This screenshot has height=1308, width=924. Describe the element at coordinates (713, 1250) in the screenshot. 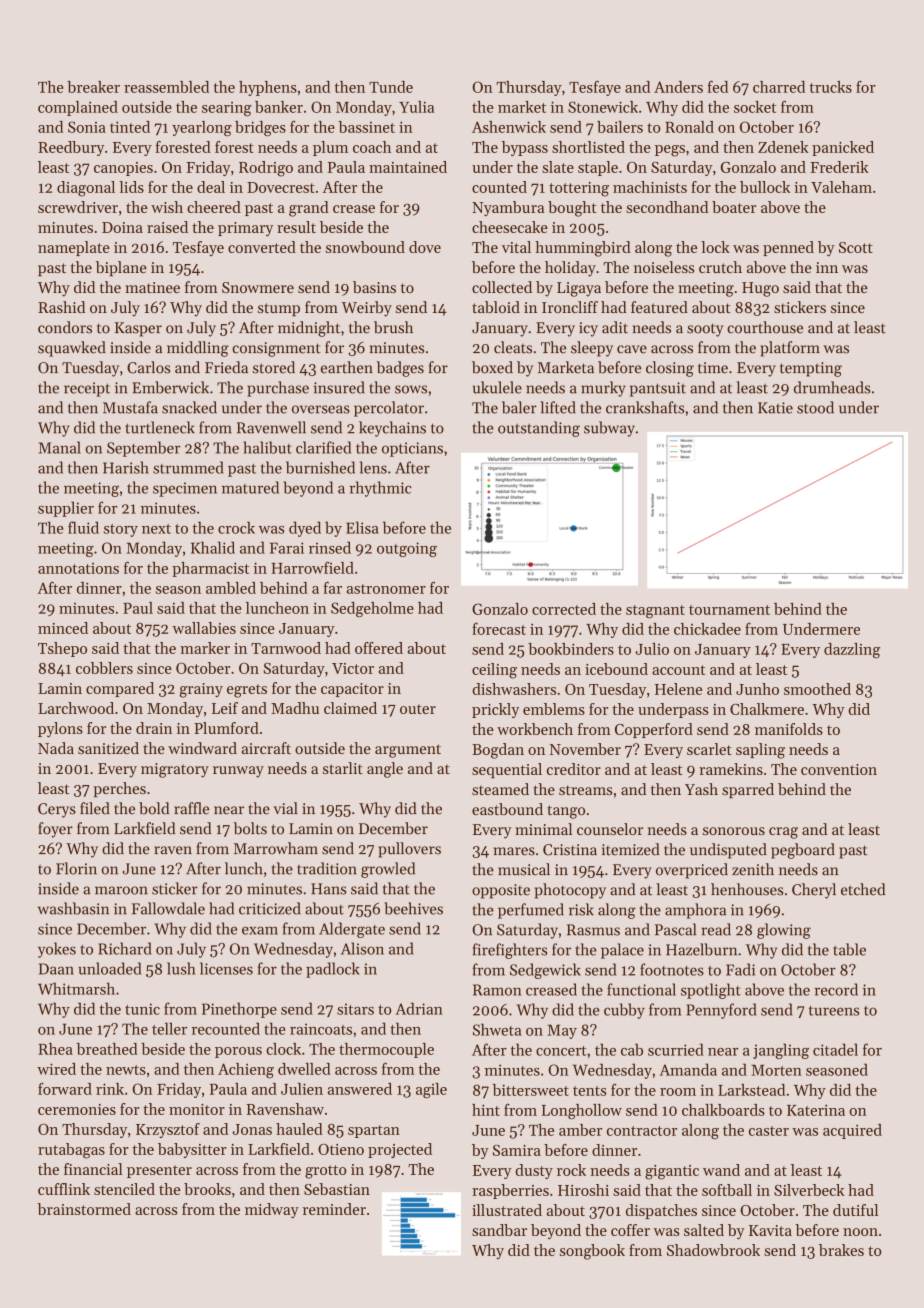

I see `Shadowbrook` at that location.
